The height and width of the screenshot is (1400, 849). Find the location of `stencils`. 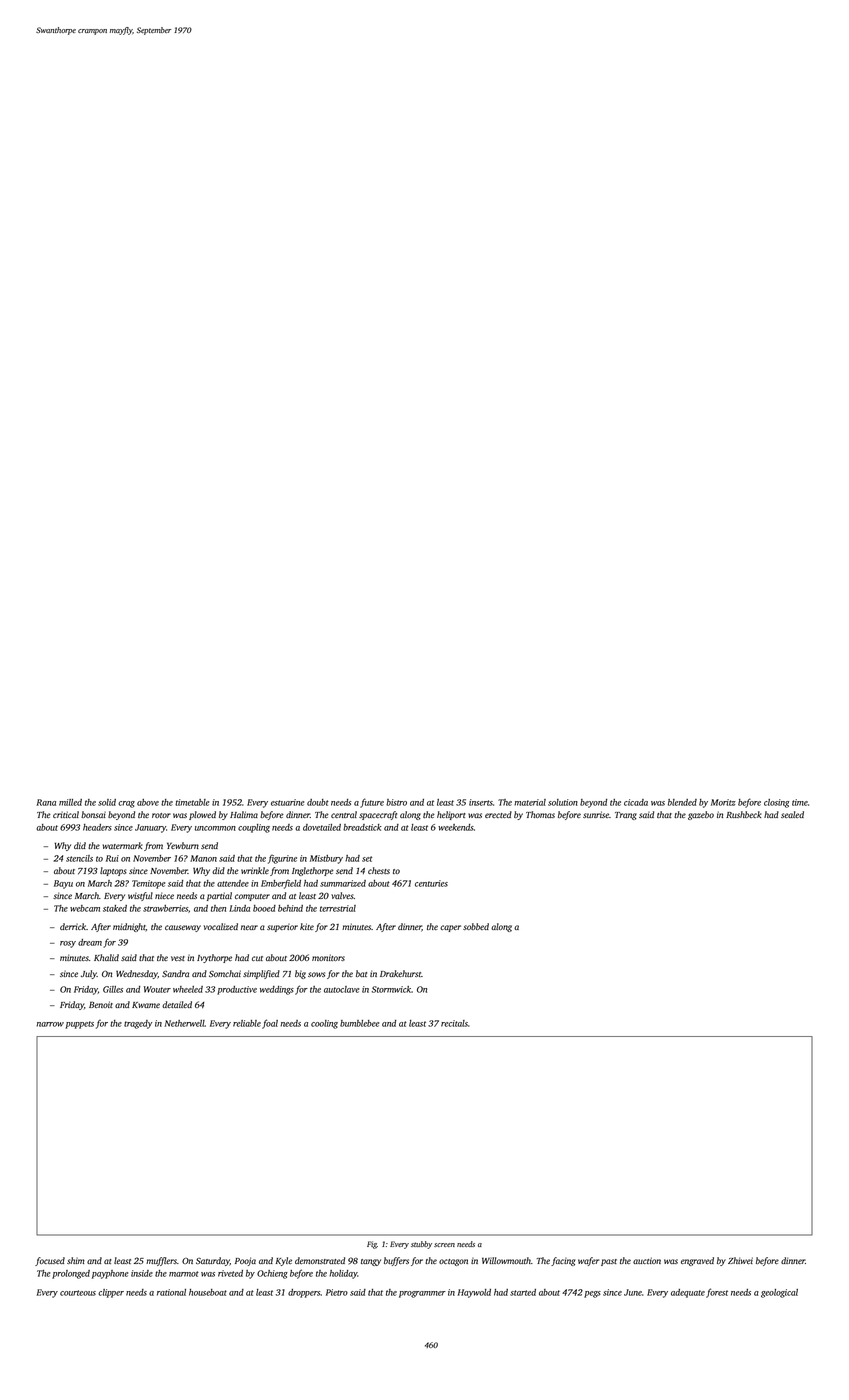

stencils is located at coordinates (79, 858).
